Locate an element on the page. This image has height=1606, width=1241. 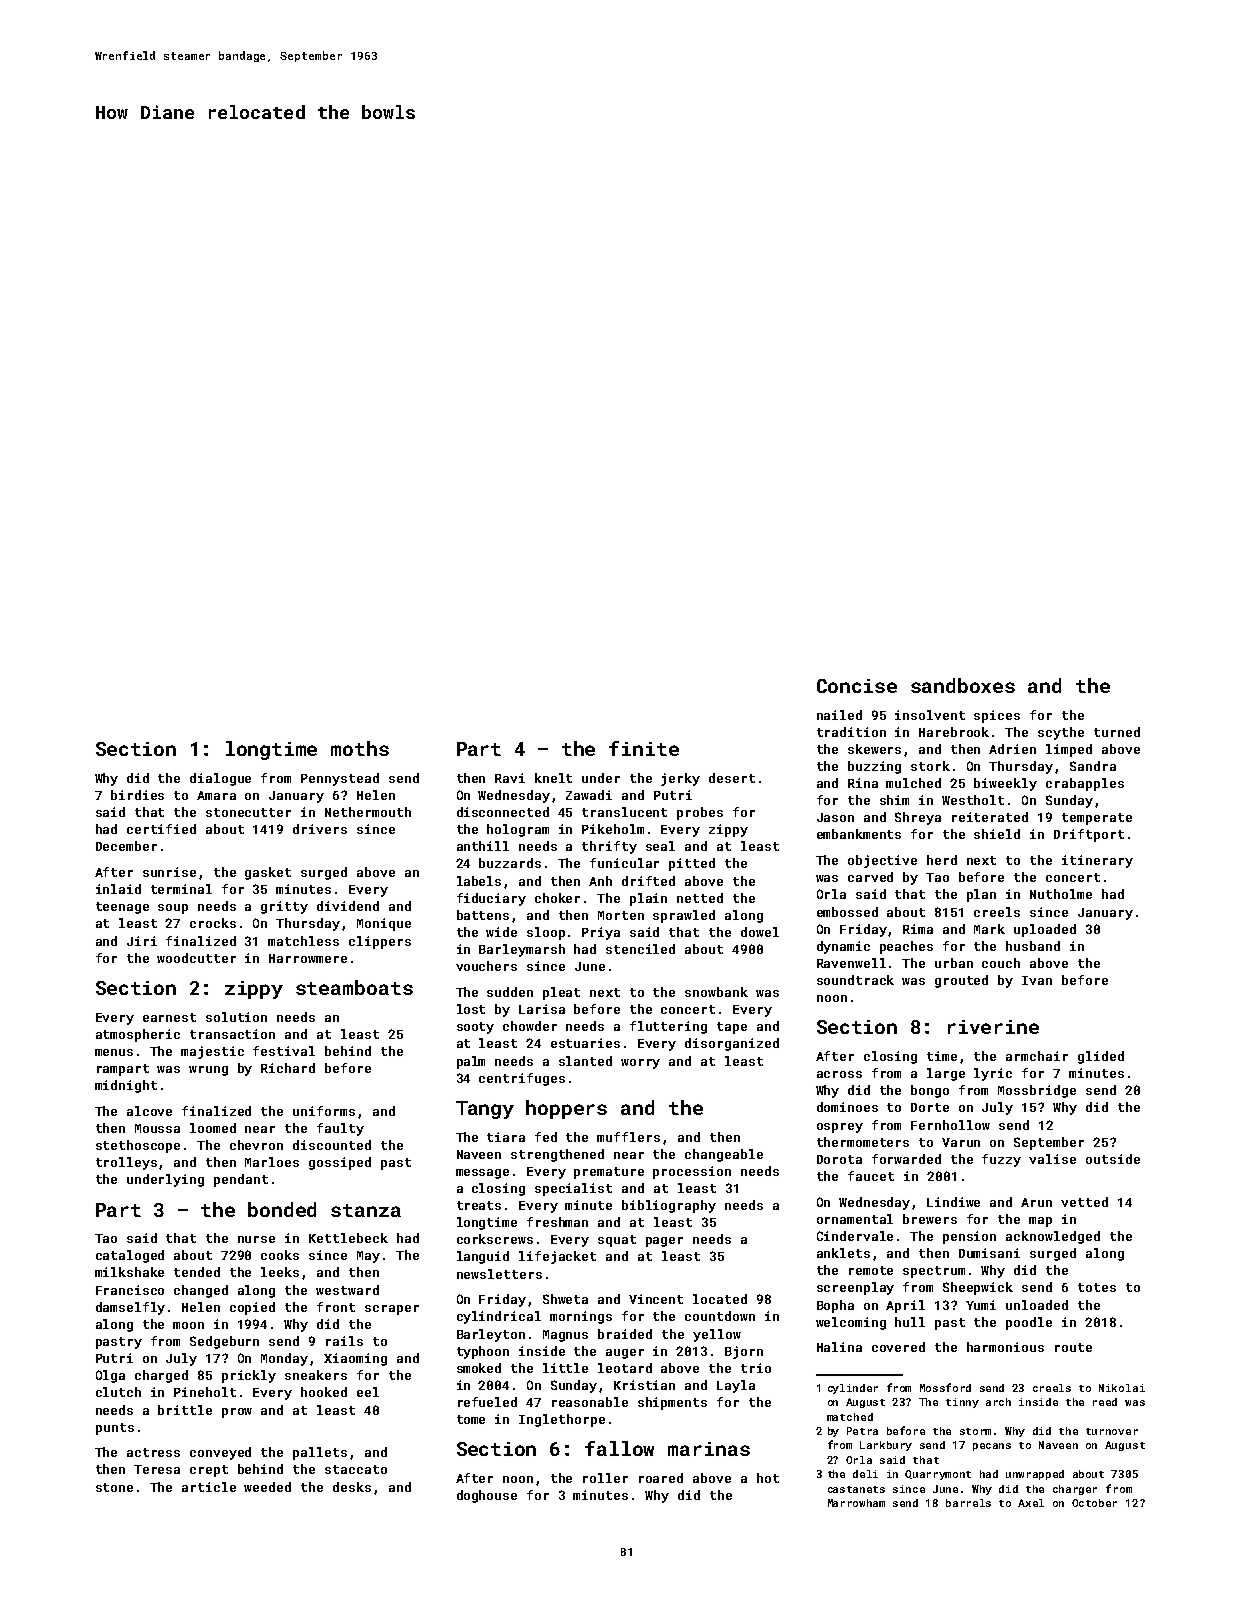
Ravi is located at coordinates (510, 778).
